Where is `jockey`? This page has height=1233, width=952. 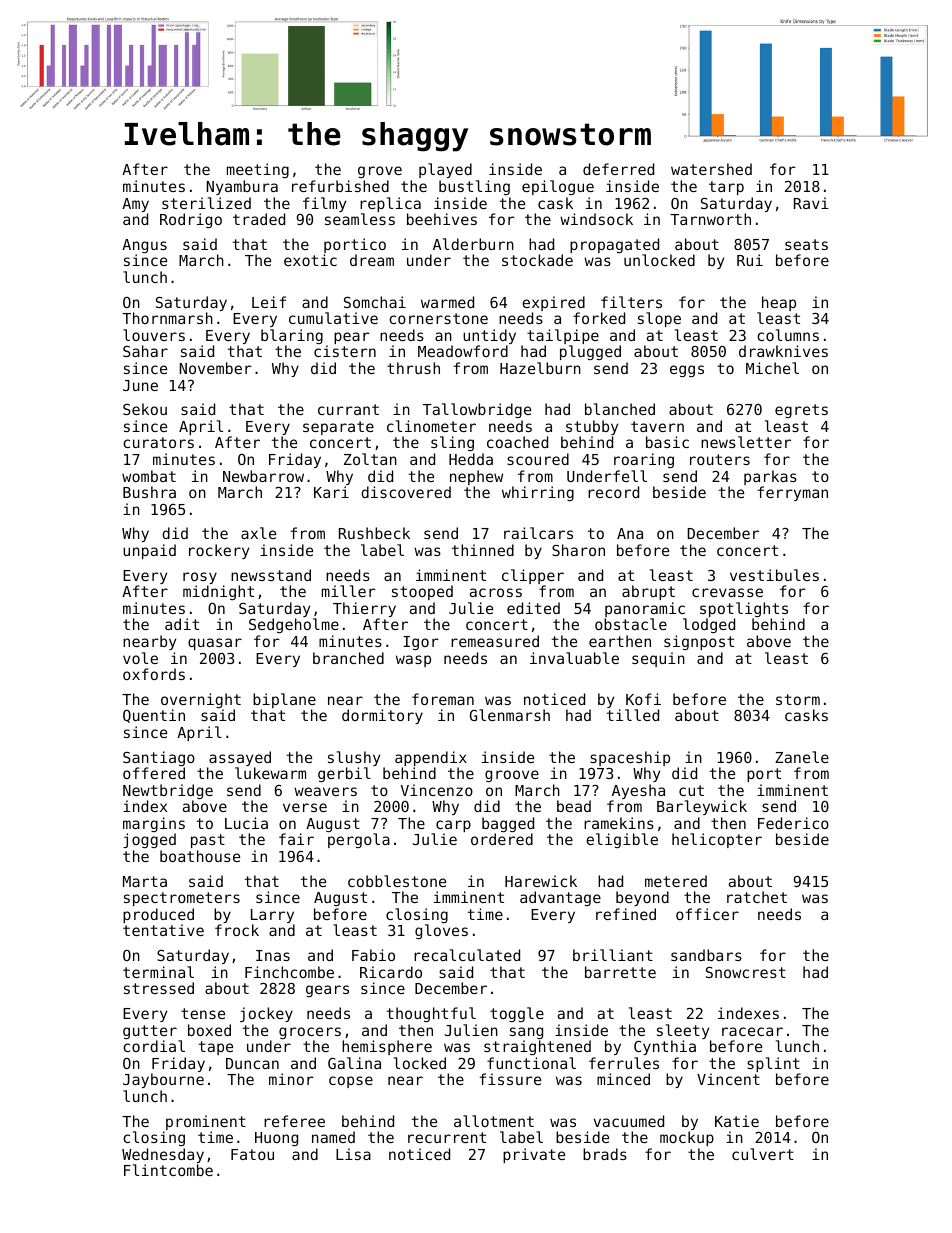
jockey is located at coordinates (266, 1014).
